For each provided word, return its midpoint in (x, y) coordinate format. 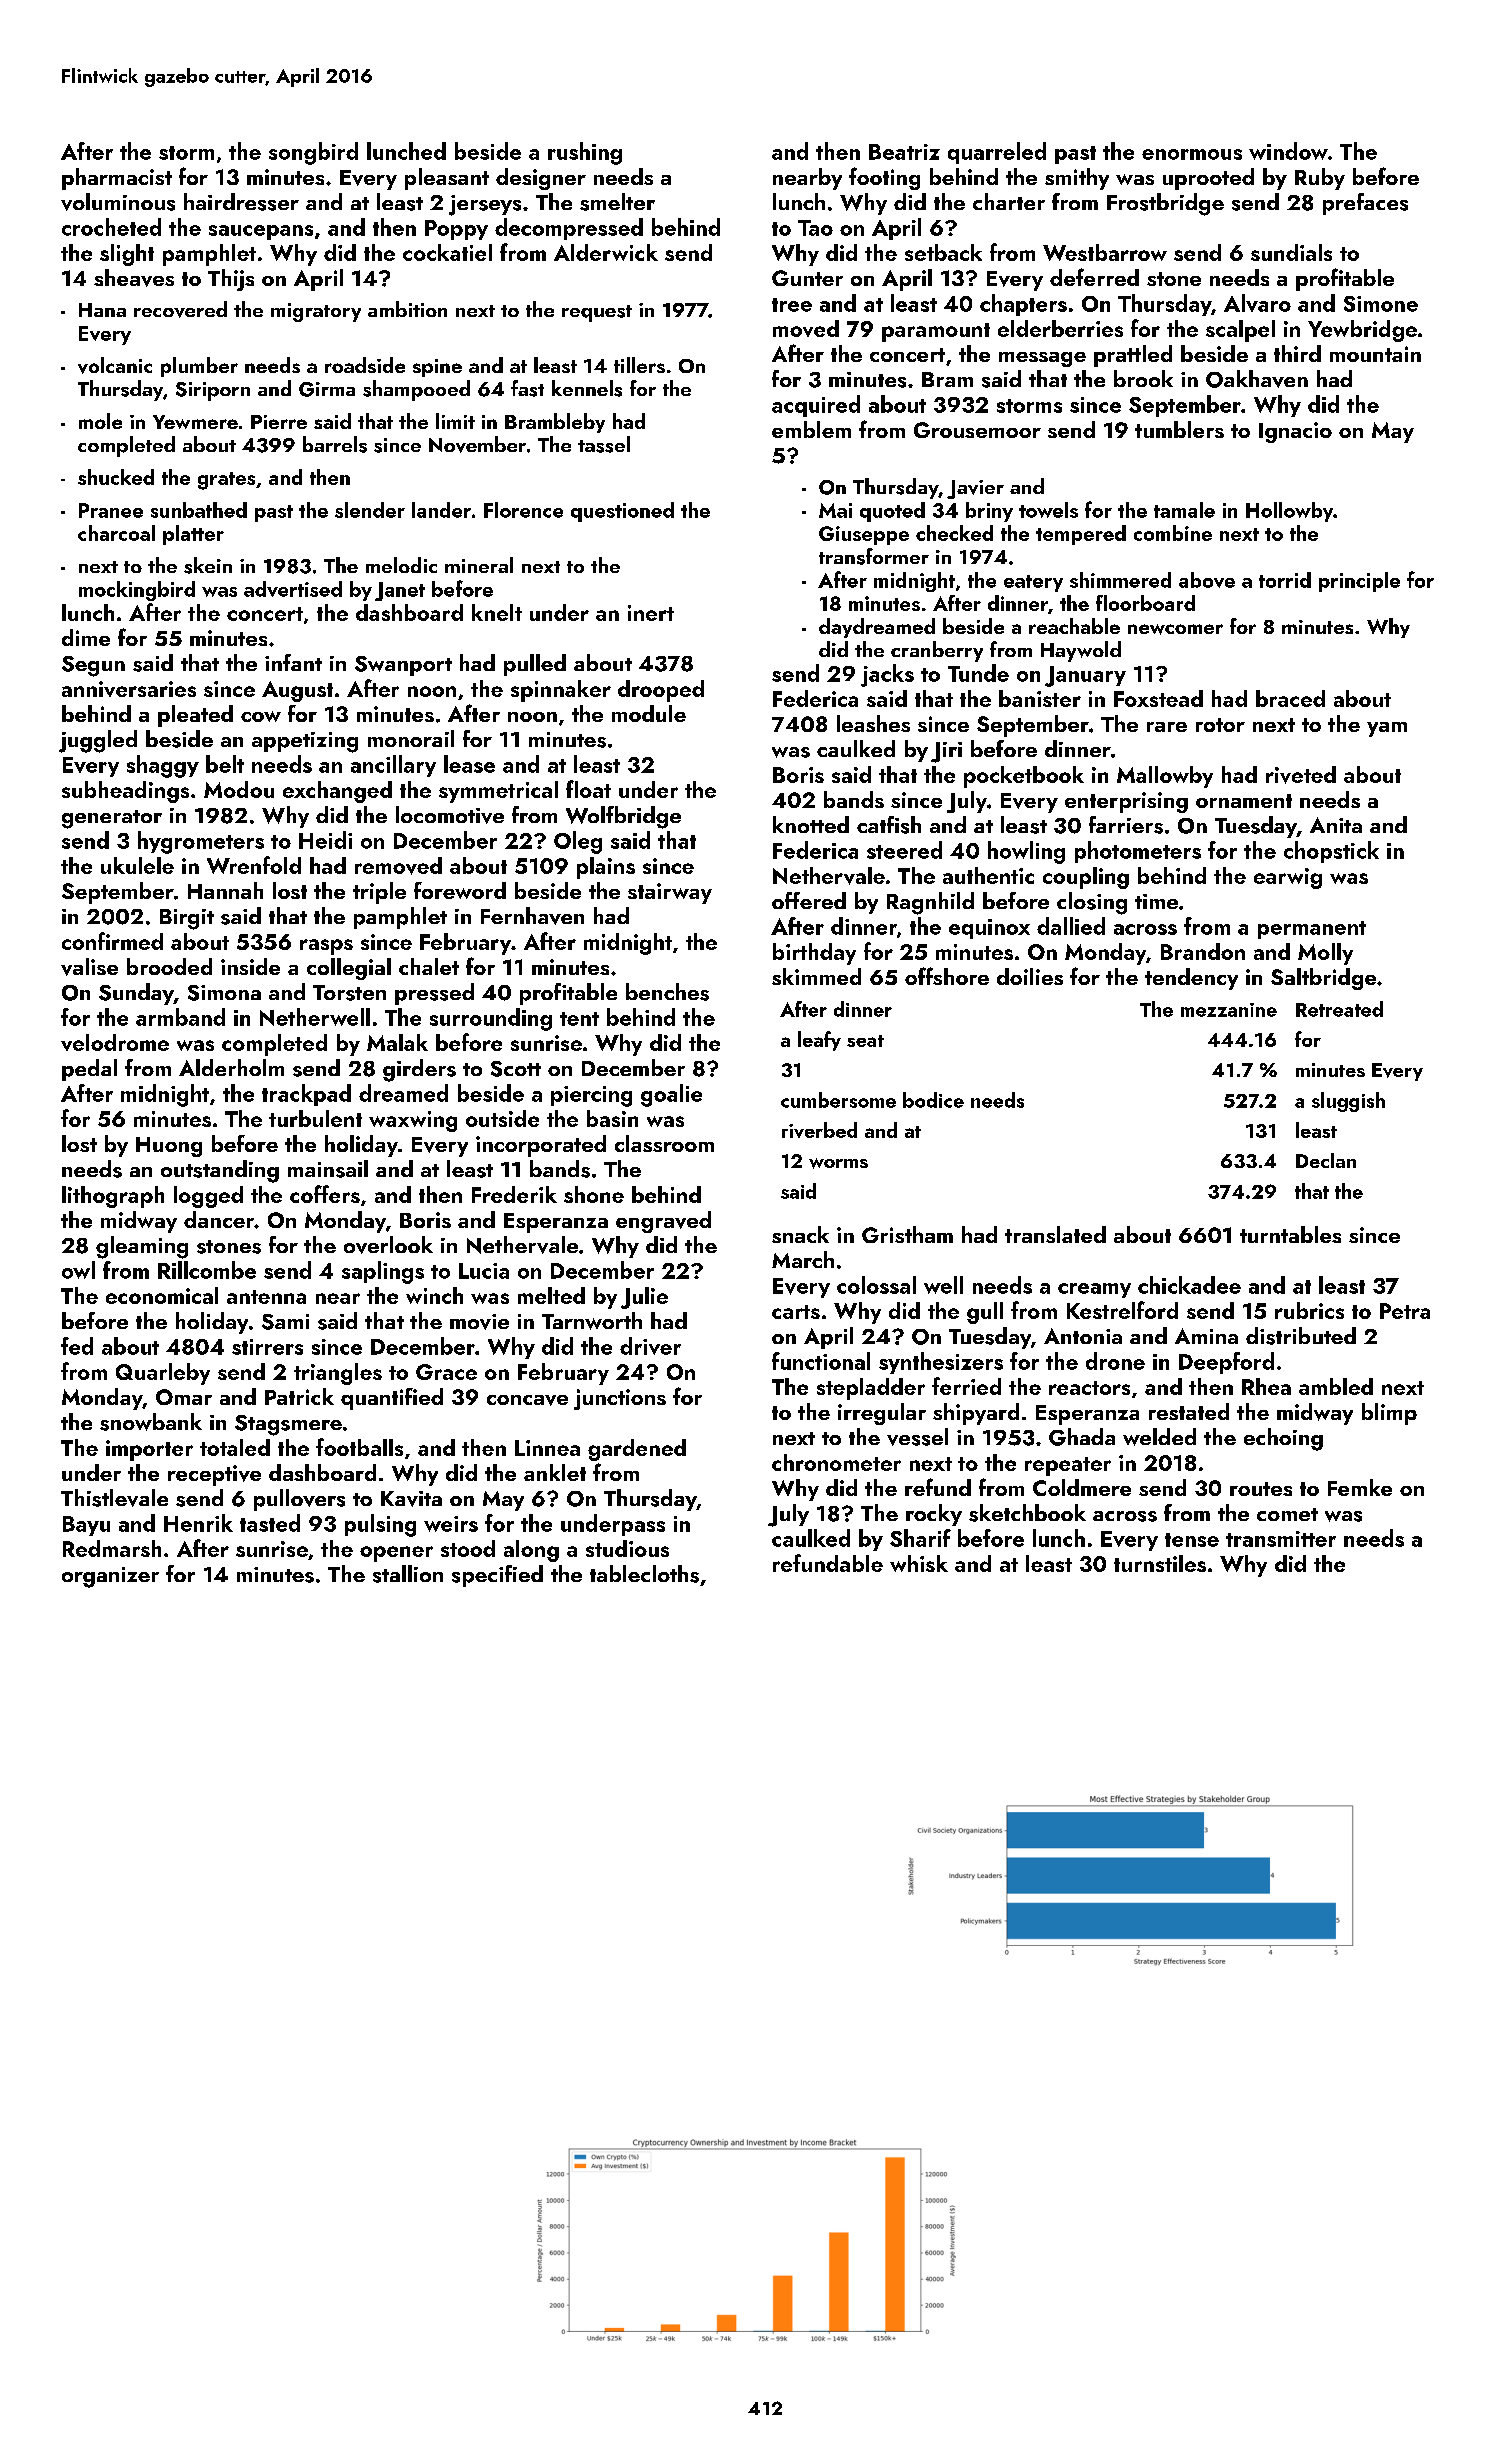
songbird (313, 153)
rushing (585, 153)
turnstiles (1160, 1563)
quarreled (997, 153)
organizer (110, 1577)
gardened (637, 1450)
